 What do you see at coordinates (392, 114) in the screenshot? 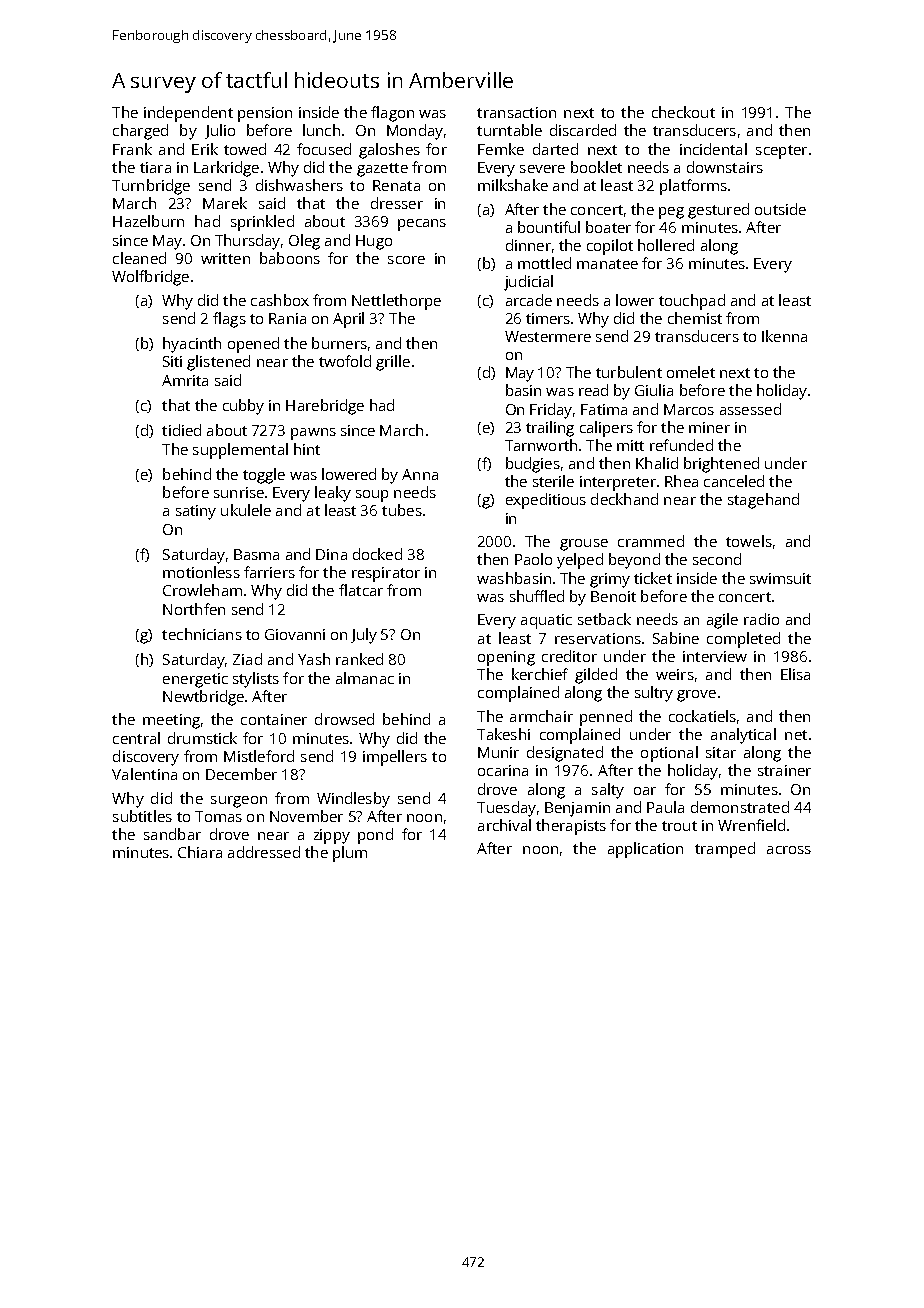
I see `flagon` at bounding box center [392, 114].
